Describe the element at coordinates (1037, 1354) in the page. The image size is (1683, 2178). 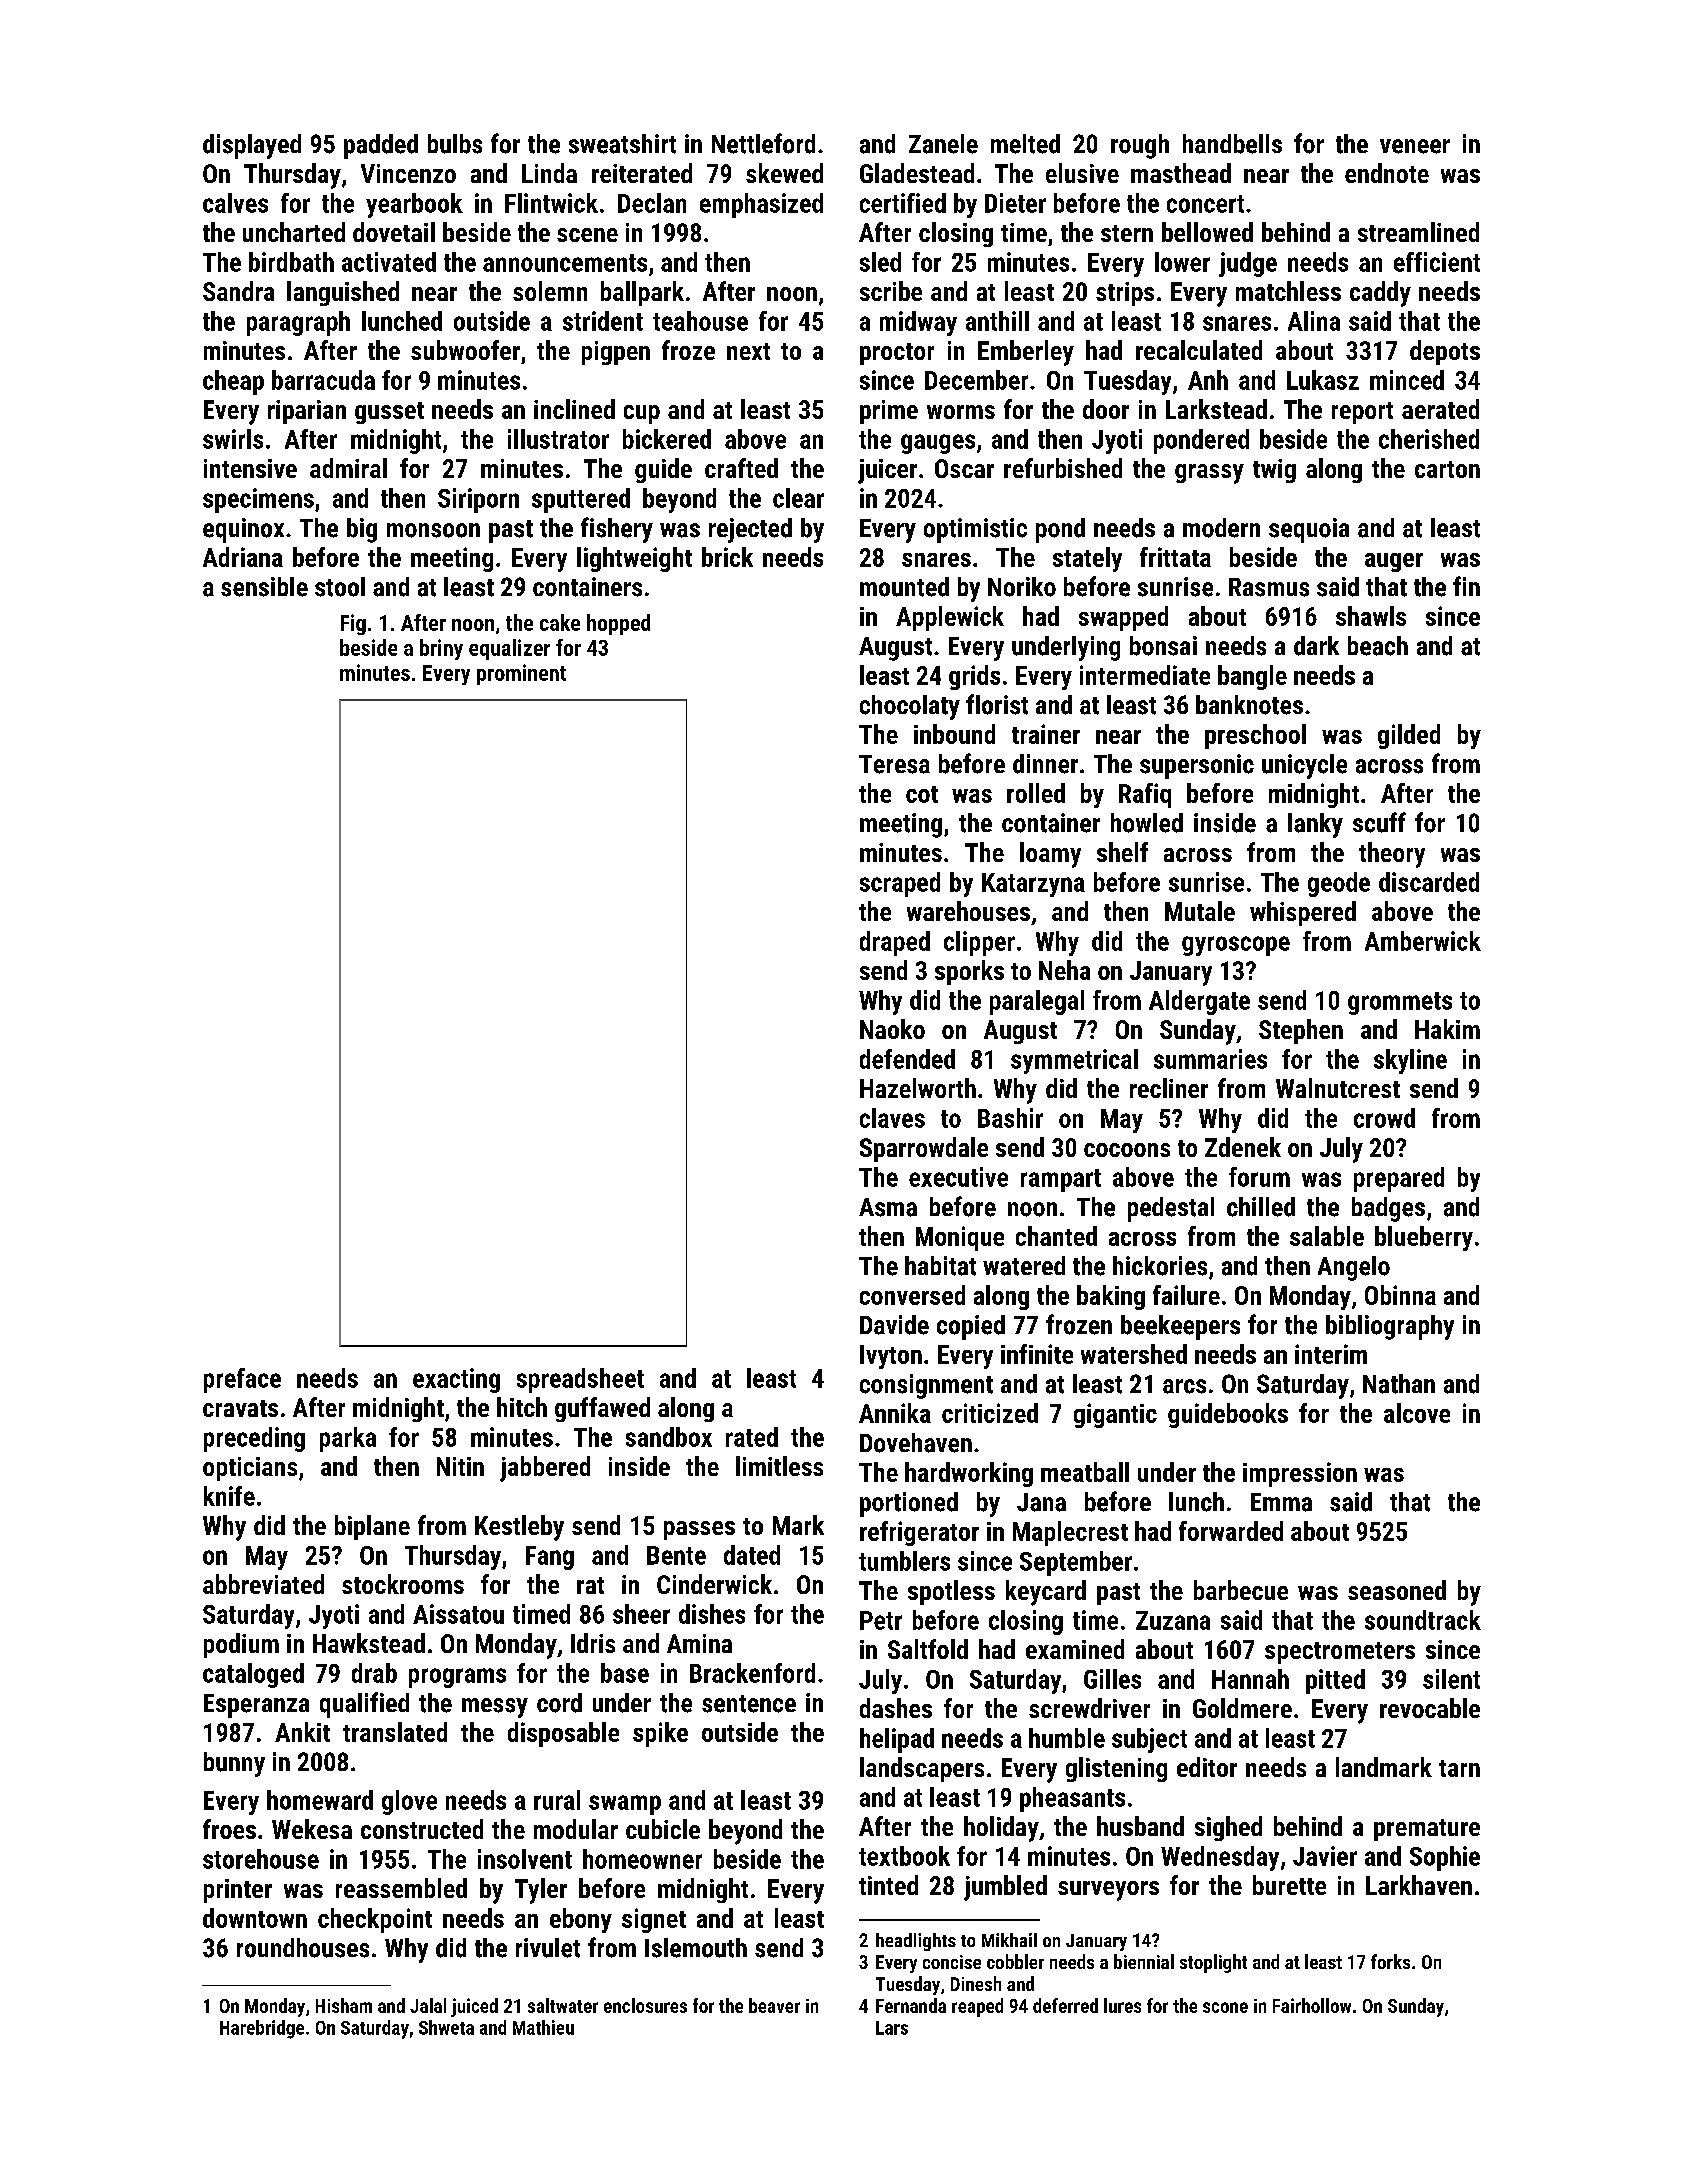
I see `infinite` at that location.
